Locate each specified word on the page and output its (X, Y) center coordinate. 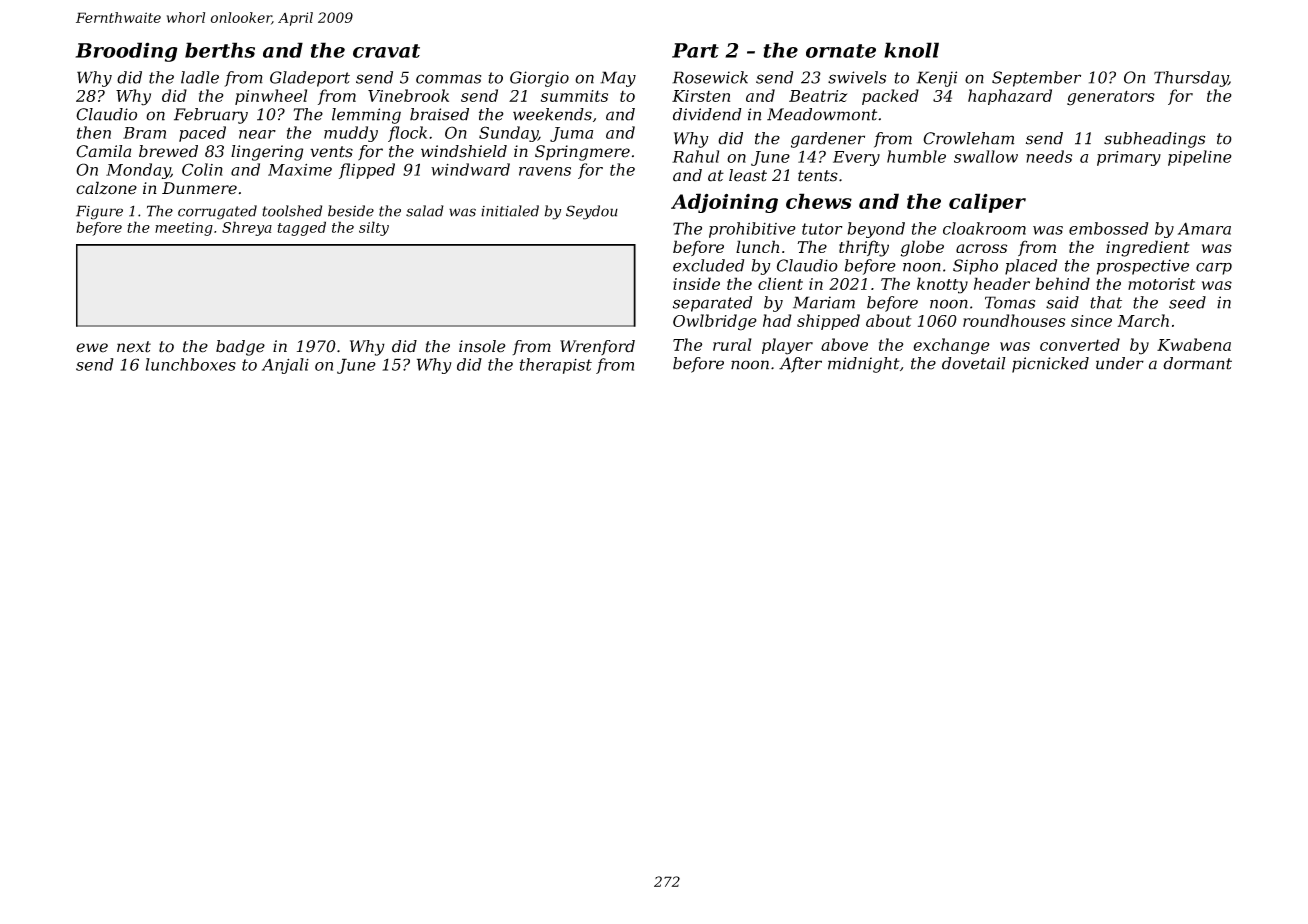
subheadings (1154, 140)
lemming (366, 116)
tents (818, 176)
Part (695, 50)
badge (240, 348)
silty (374, 228)
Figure (99, 212)
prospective (1143, 267)
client (780, 283)
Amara (1204, 228)
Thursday (1191, 79)
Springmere (582, 153)
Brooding (126, 52)
